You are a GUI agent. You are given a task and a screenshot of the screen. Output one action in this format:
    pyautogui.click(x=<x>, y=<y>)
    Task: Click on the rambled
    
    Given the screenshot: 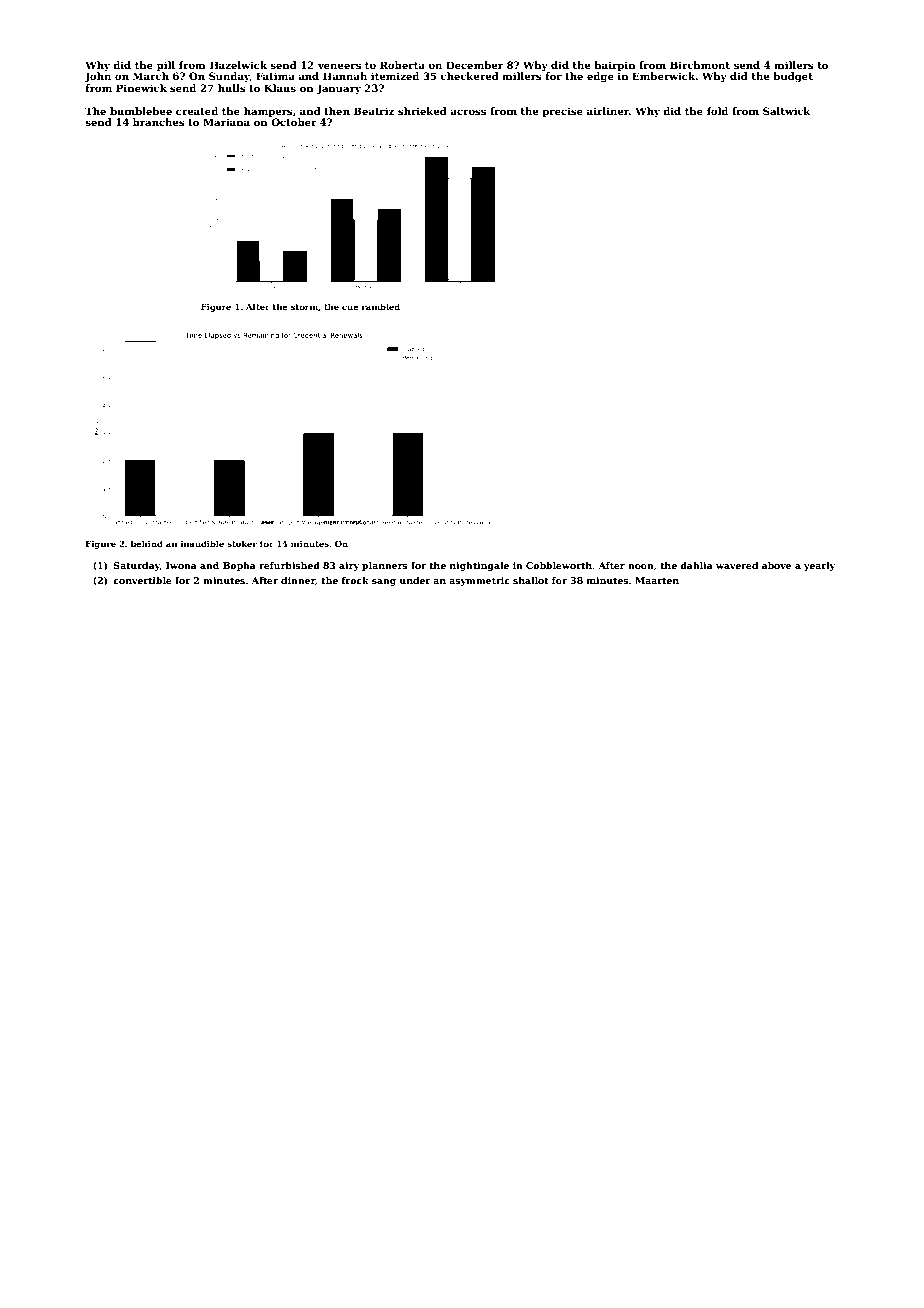 What is the action you would take?
    pyautogui.click(x=380, y=306)
